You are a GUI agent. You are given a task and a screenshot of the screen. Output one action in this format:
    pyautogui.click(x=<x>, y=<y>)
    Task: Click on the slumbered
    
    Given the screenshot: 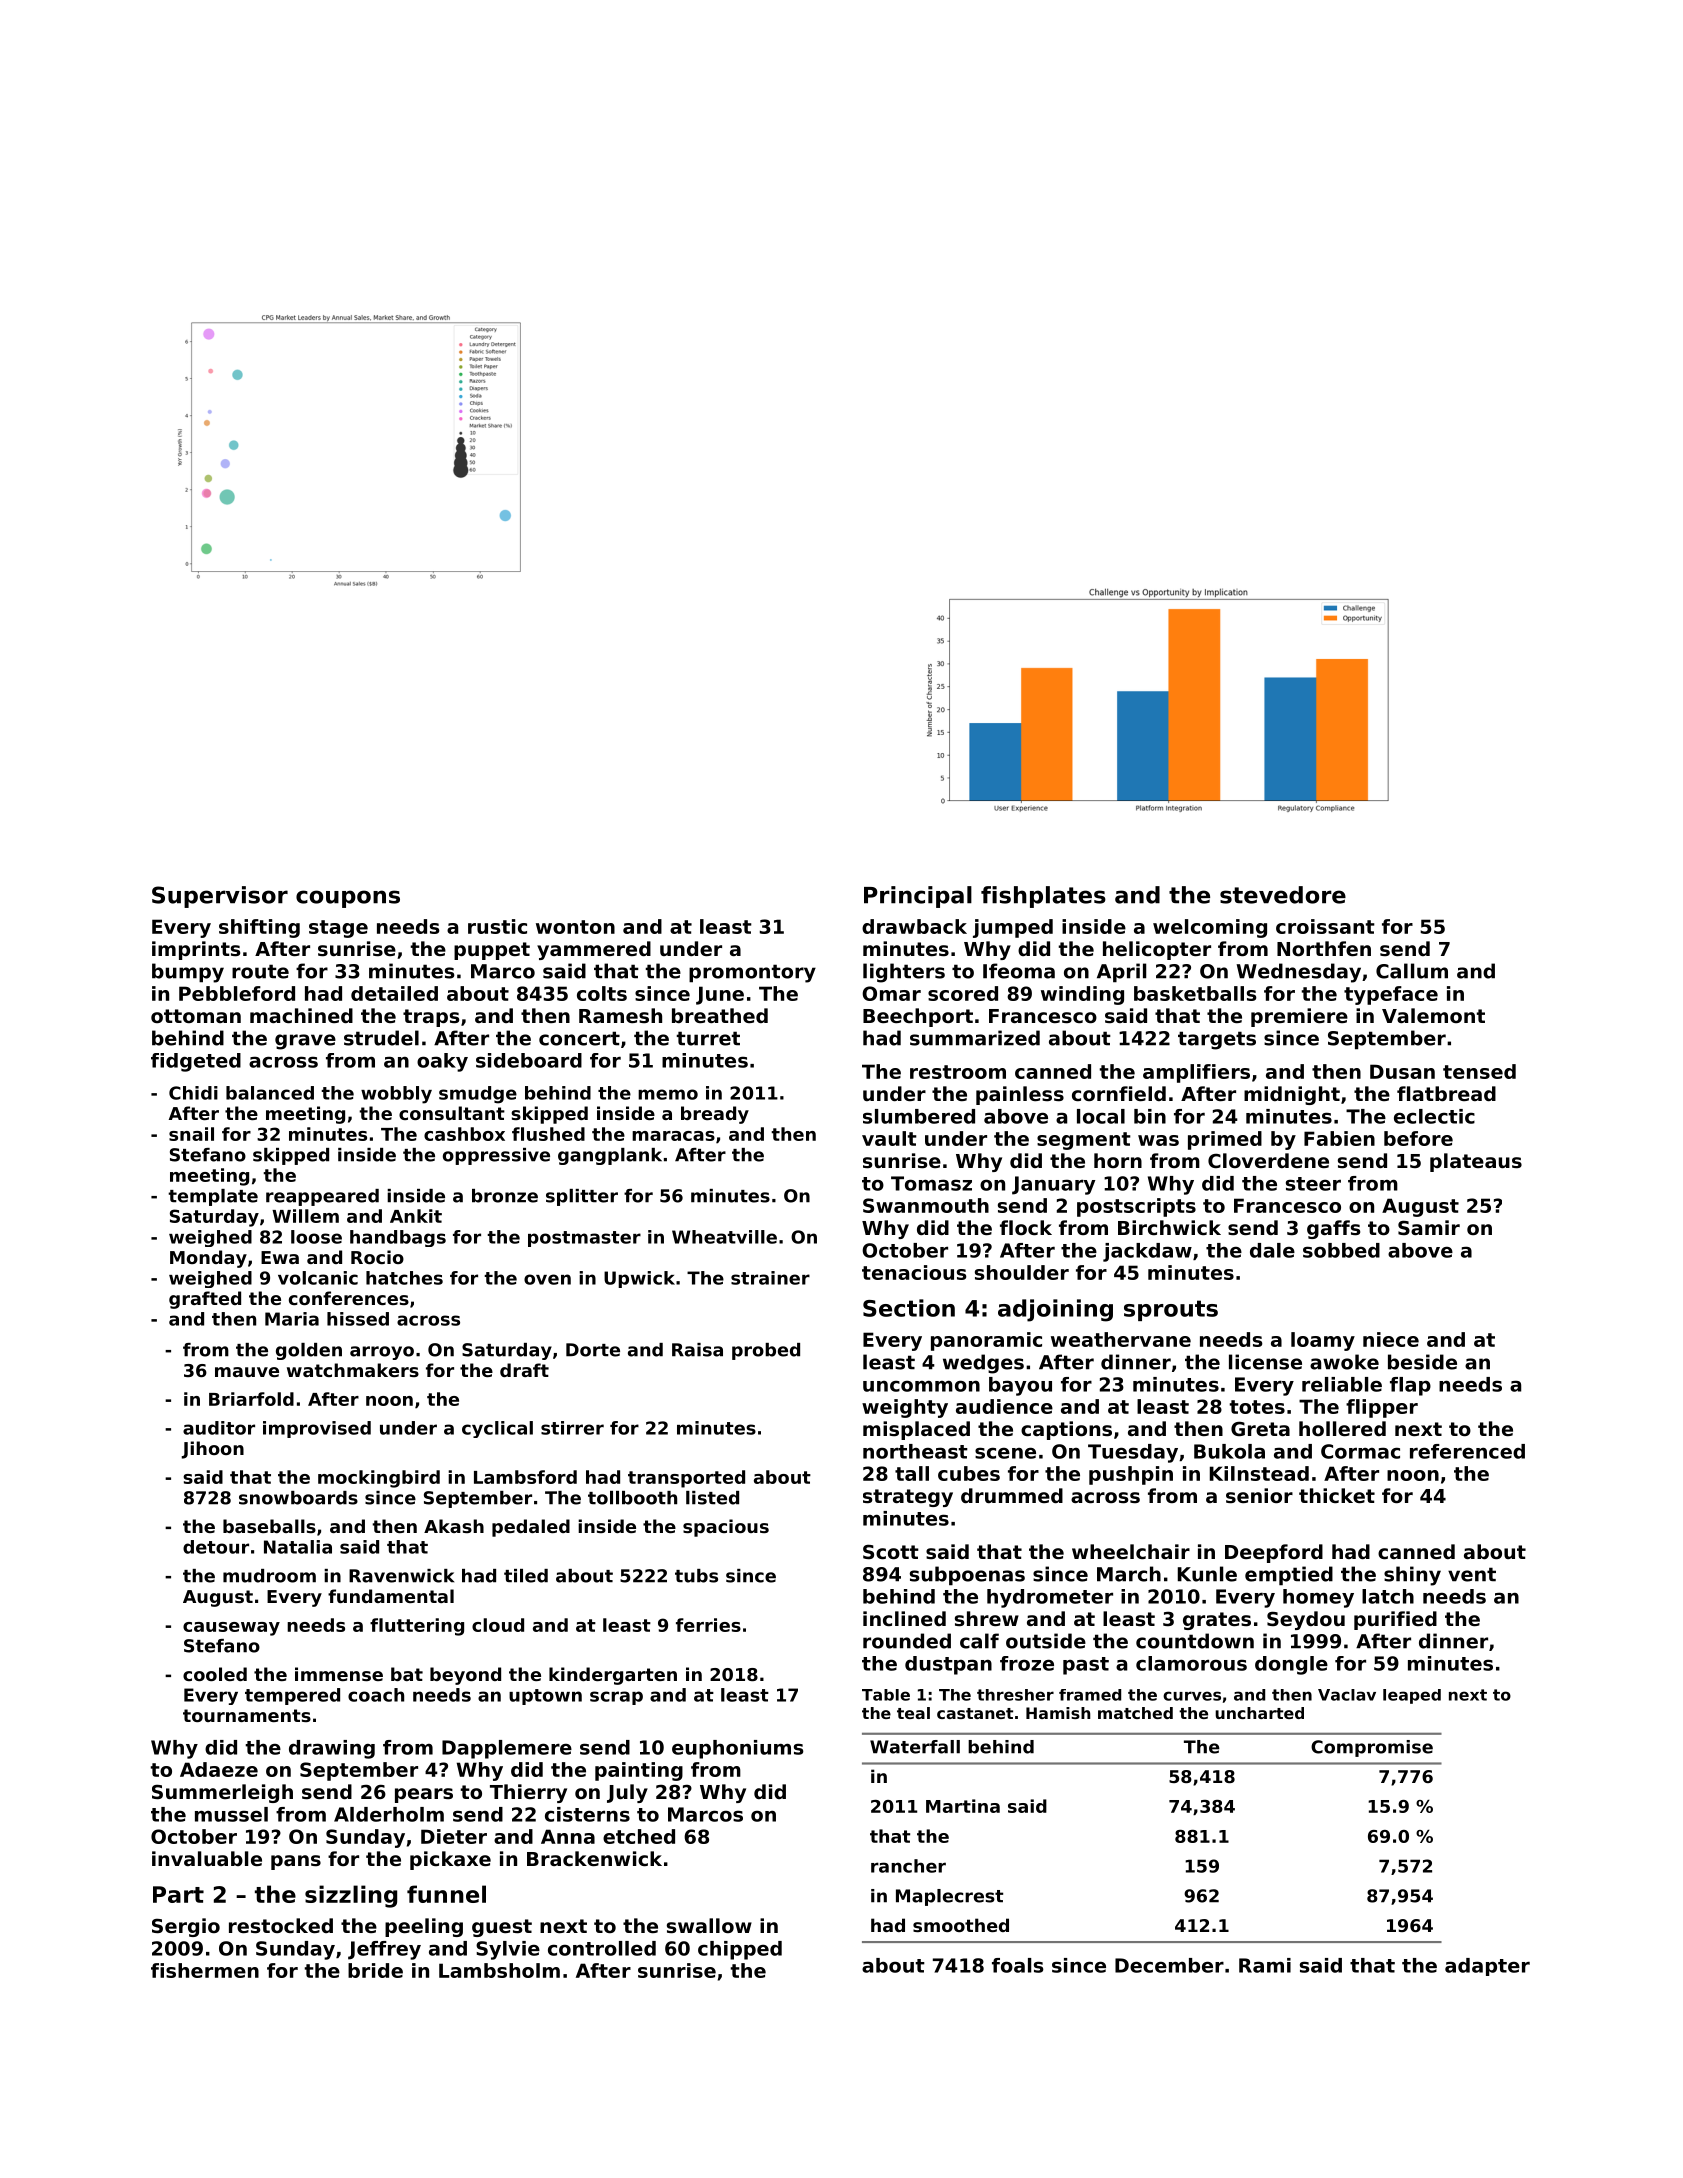 What is the action you would take?
    pyautogui.click(x=919, y=1116)
